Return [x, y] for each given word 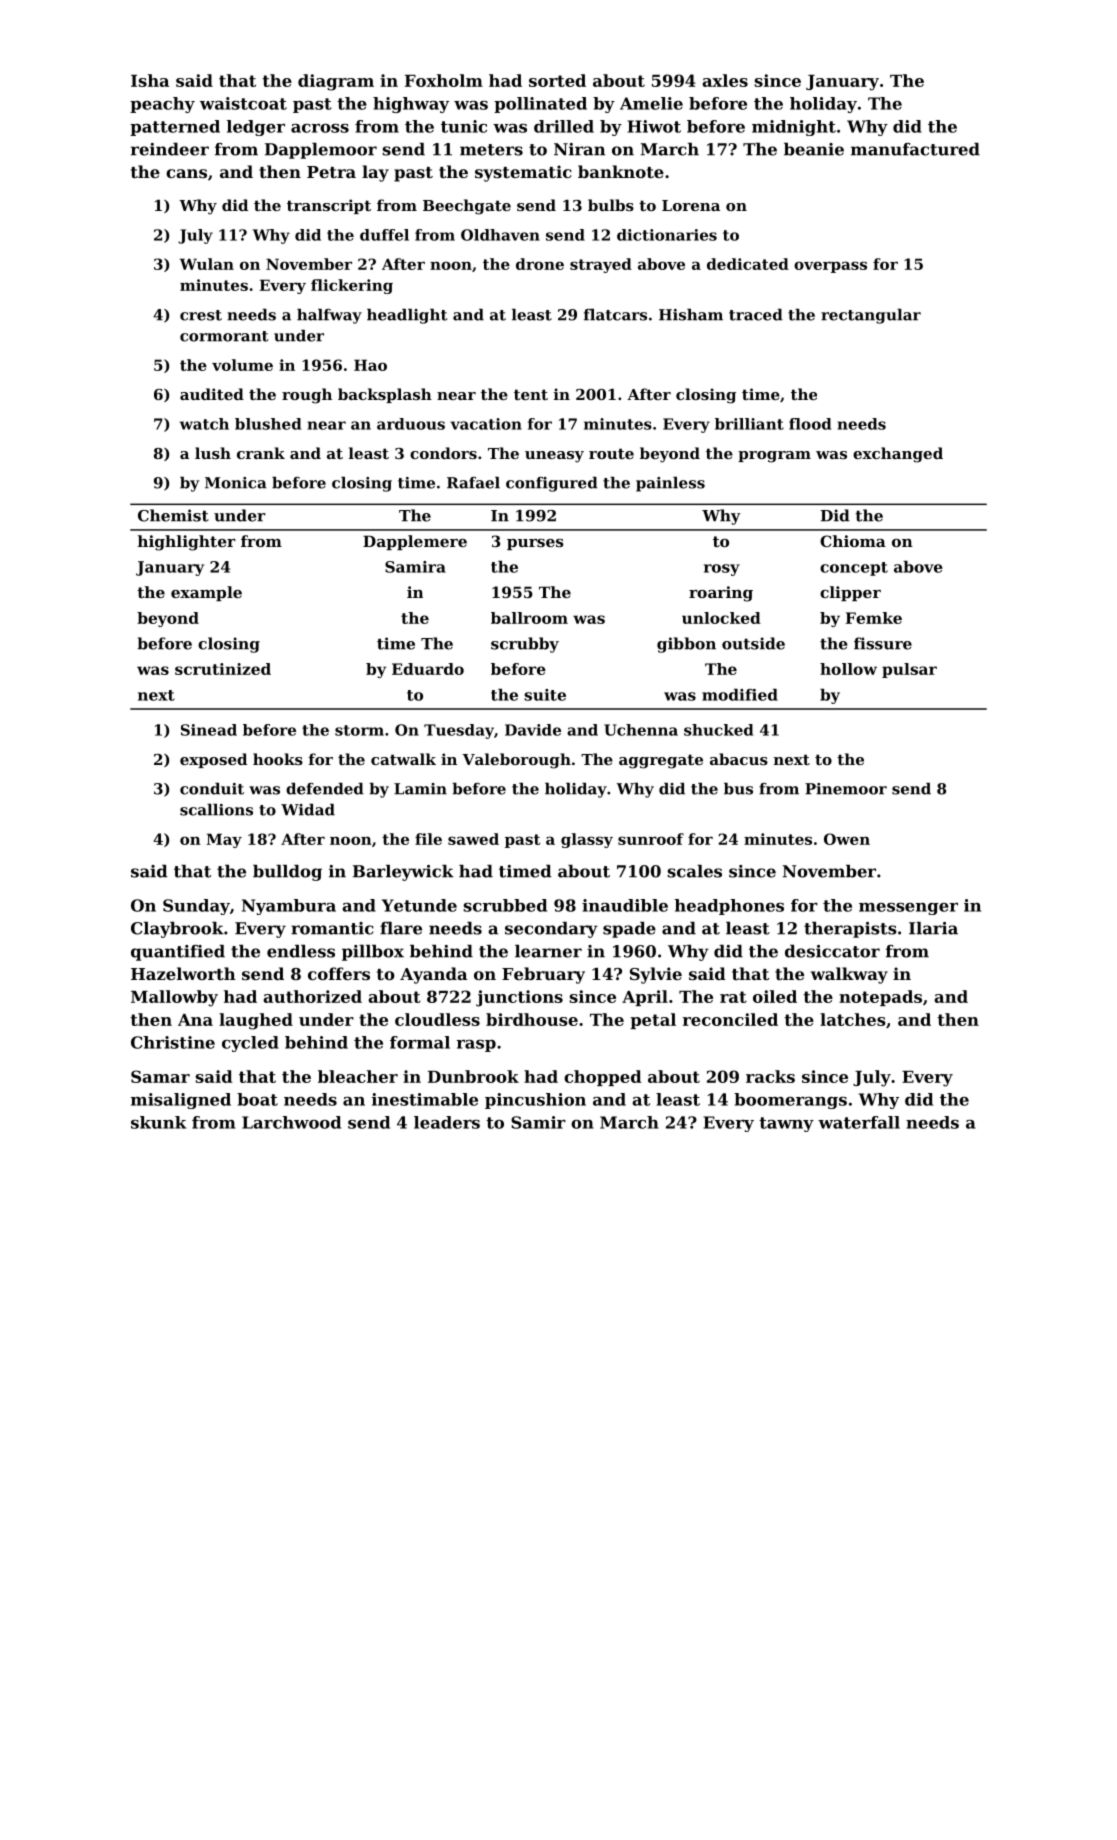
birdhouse [532, 1019]
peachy [162, 105]
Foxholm [444, 80]
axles [725, 80]
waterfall [859, 1122]
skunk [158, 1122]
